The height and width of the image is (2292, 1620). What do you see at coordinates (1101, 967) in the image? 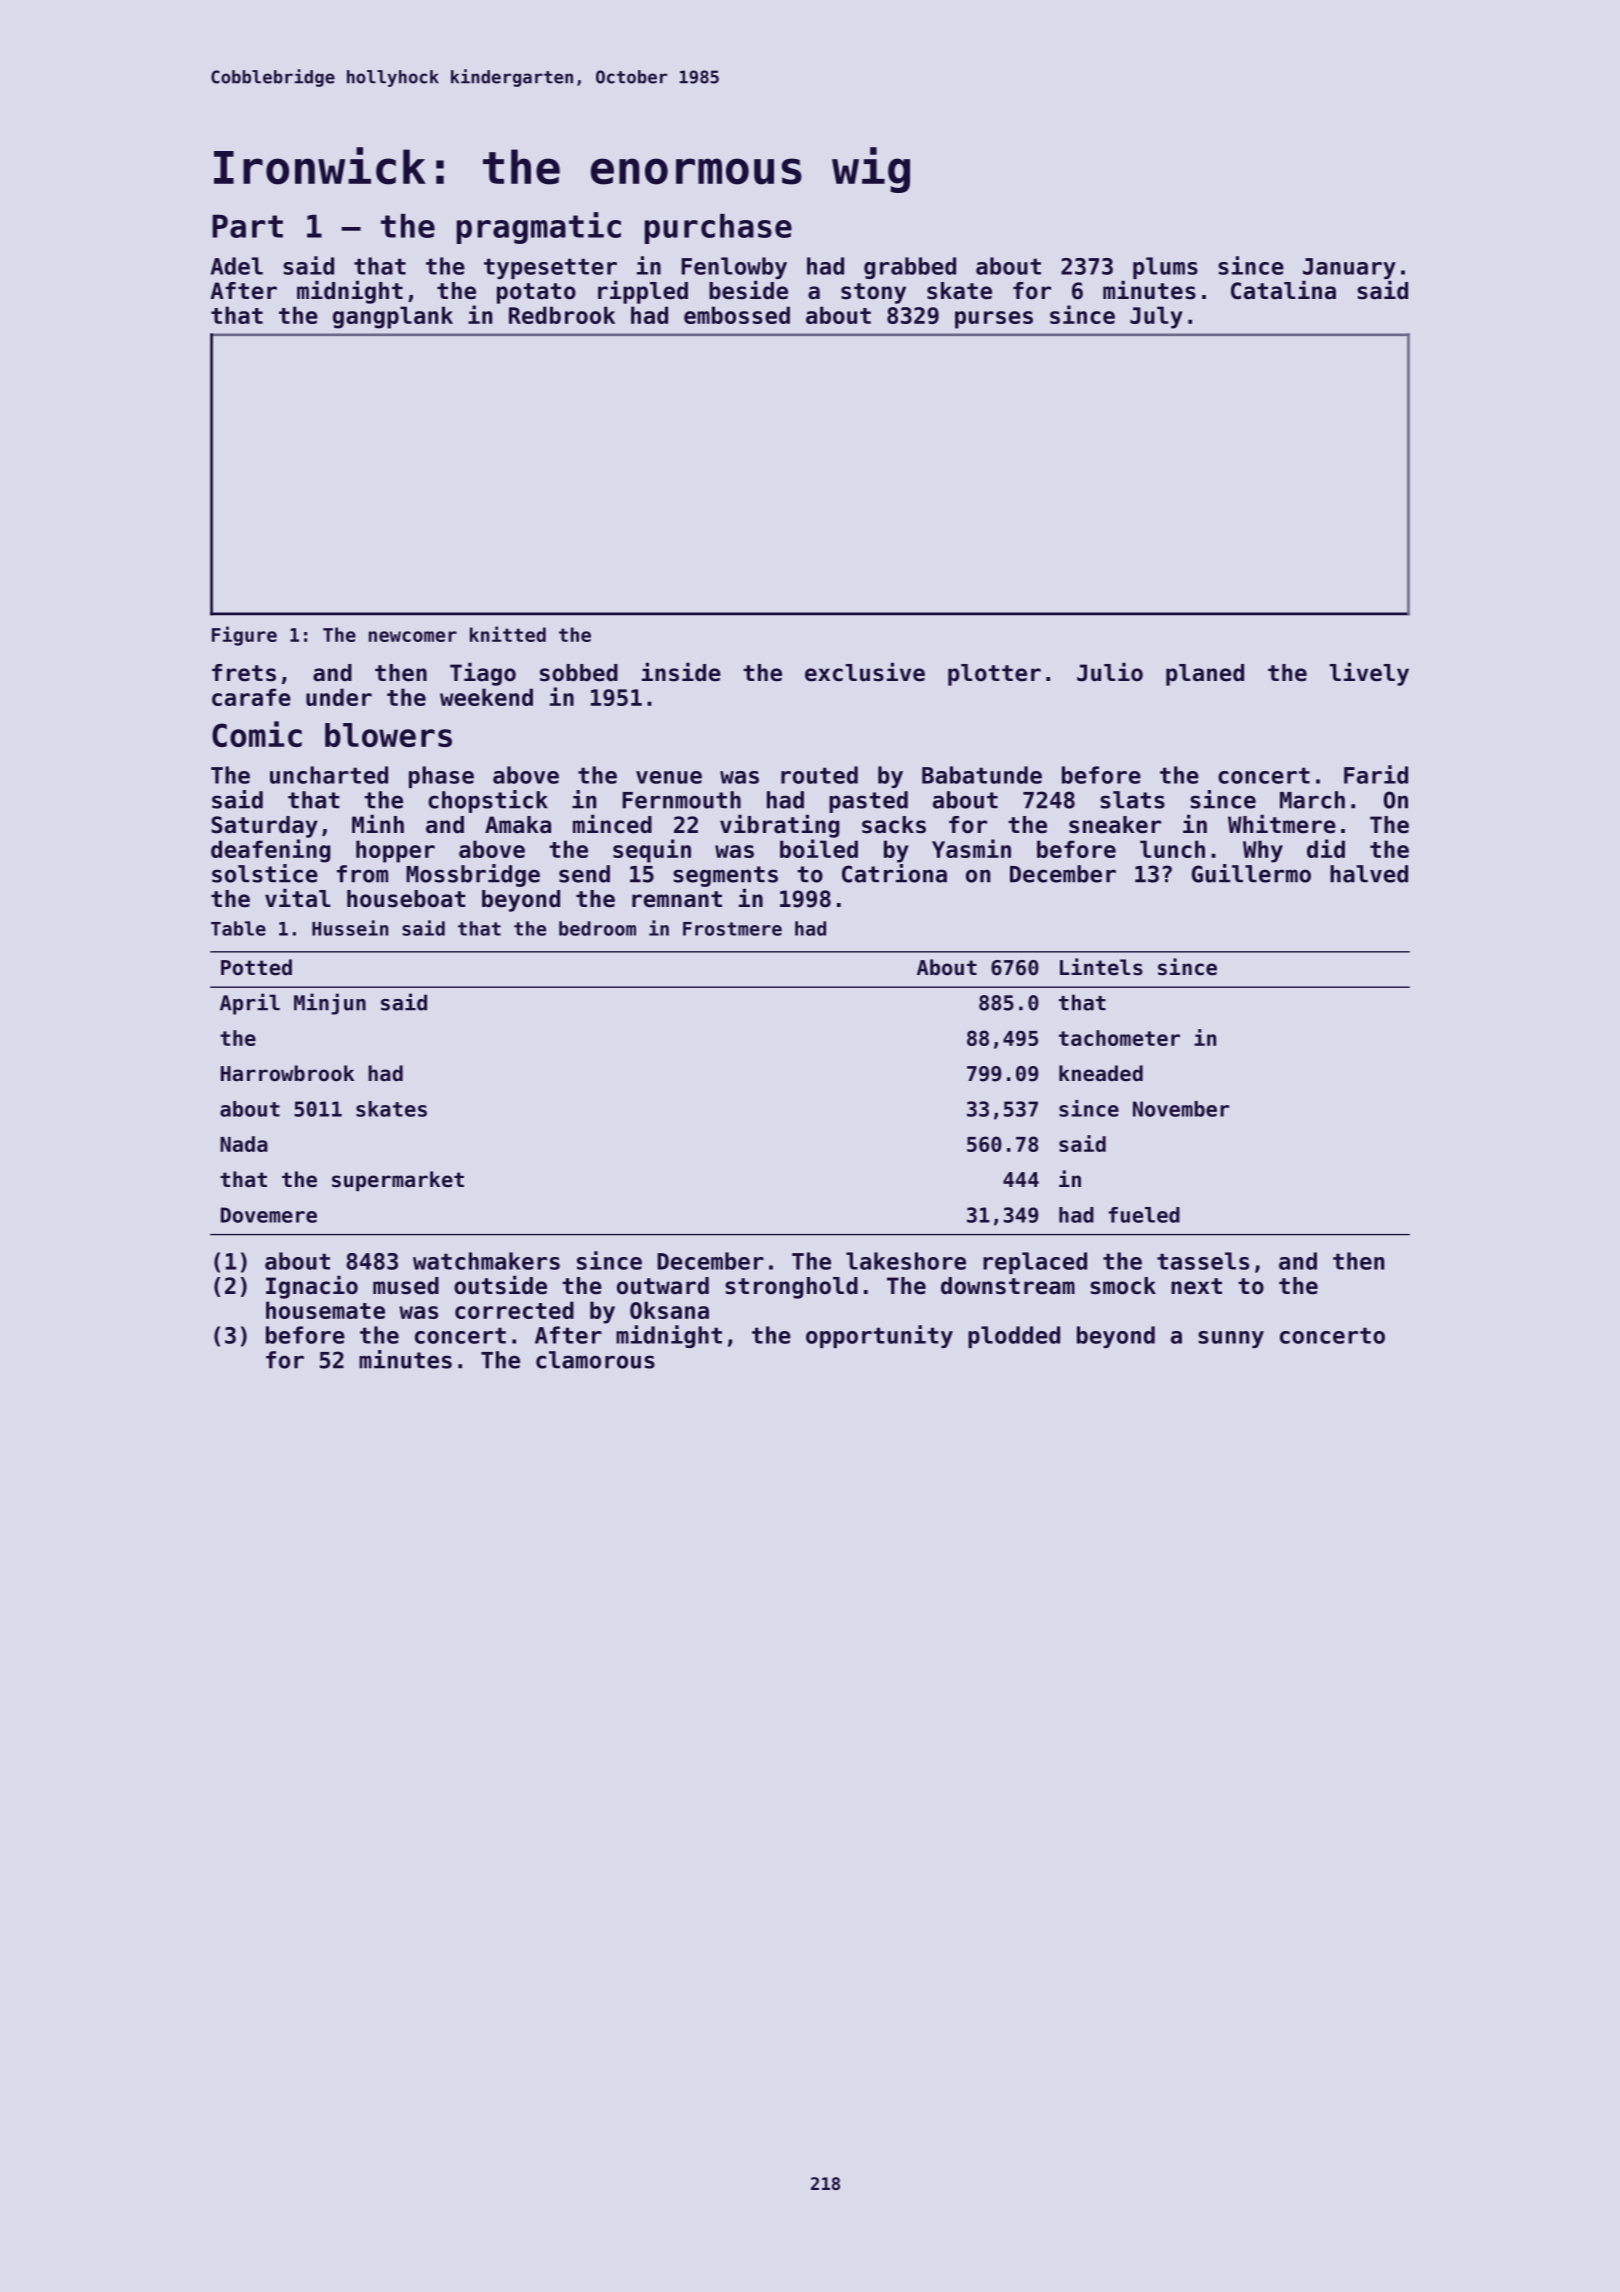
I see `Lintels` at bounding box center [1101, 967].
